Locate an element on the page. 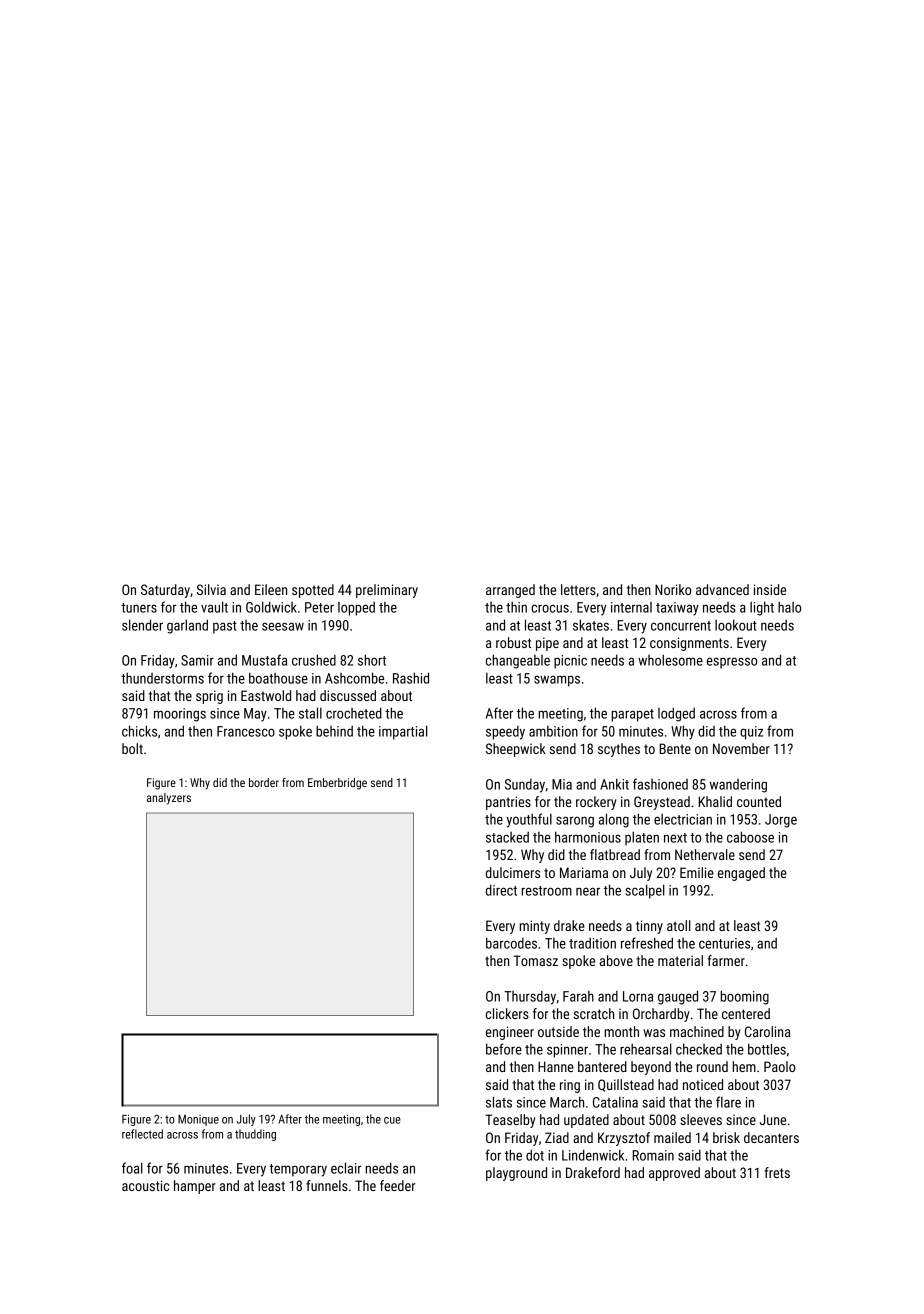 Image resolution: width=924 pixels, height=1314 pixels. preliminary is located at coordinates (387, 591).
